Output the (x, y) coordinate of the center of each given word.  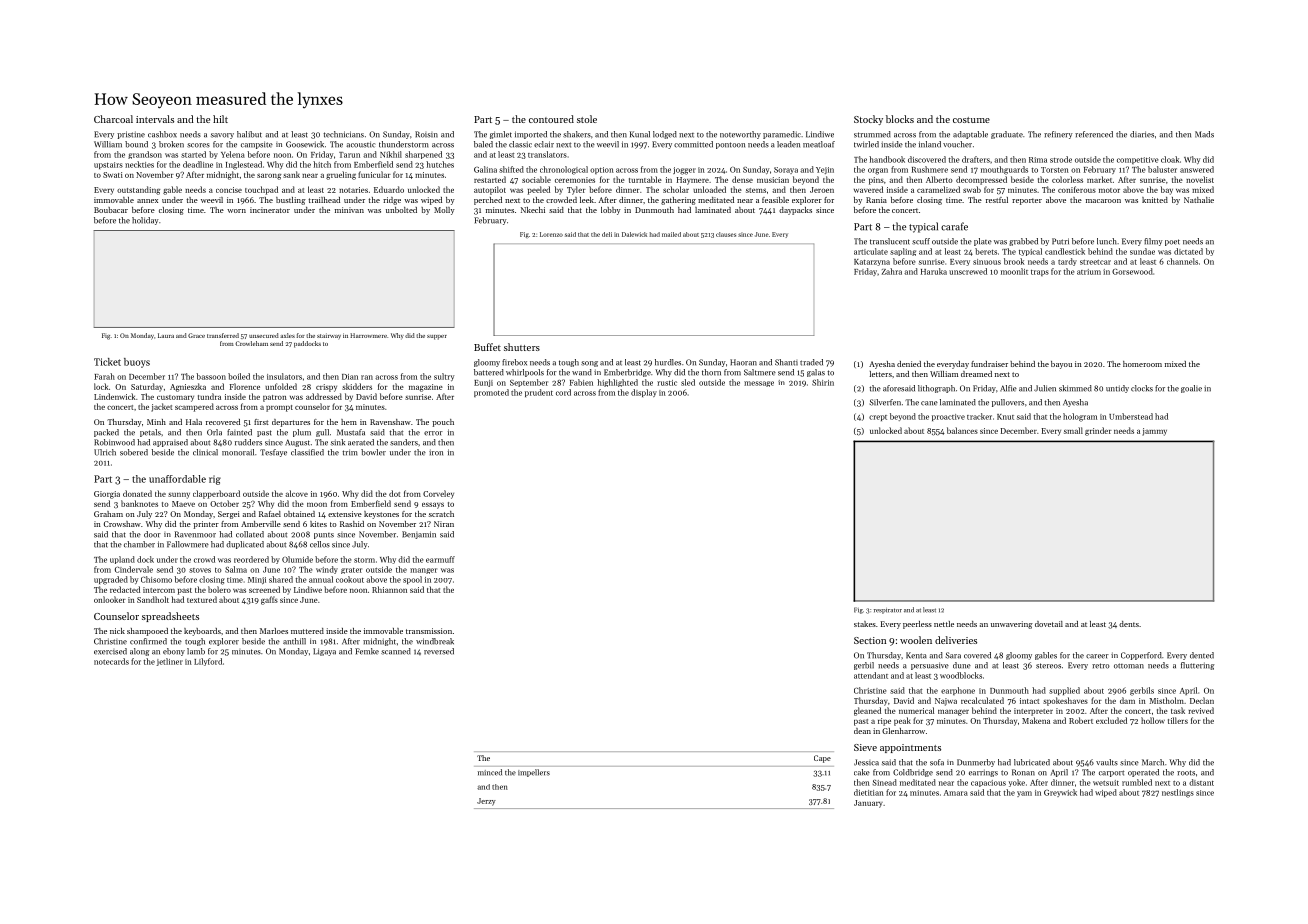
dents (1129, 624)
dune (962, 665)
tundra (209, 396)
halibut (249, 134)
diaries (1142, 134)
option (602, 170)
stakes (865, 624)
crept (878, 418)
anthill (294, 641)
